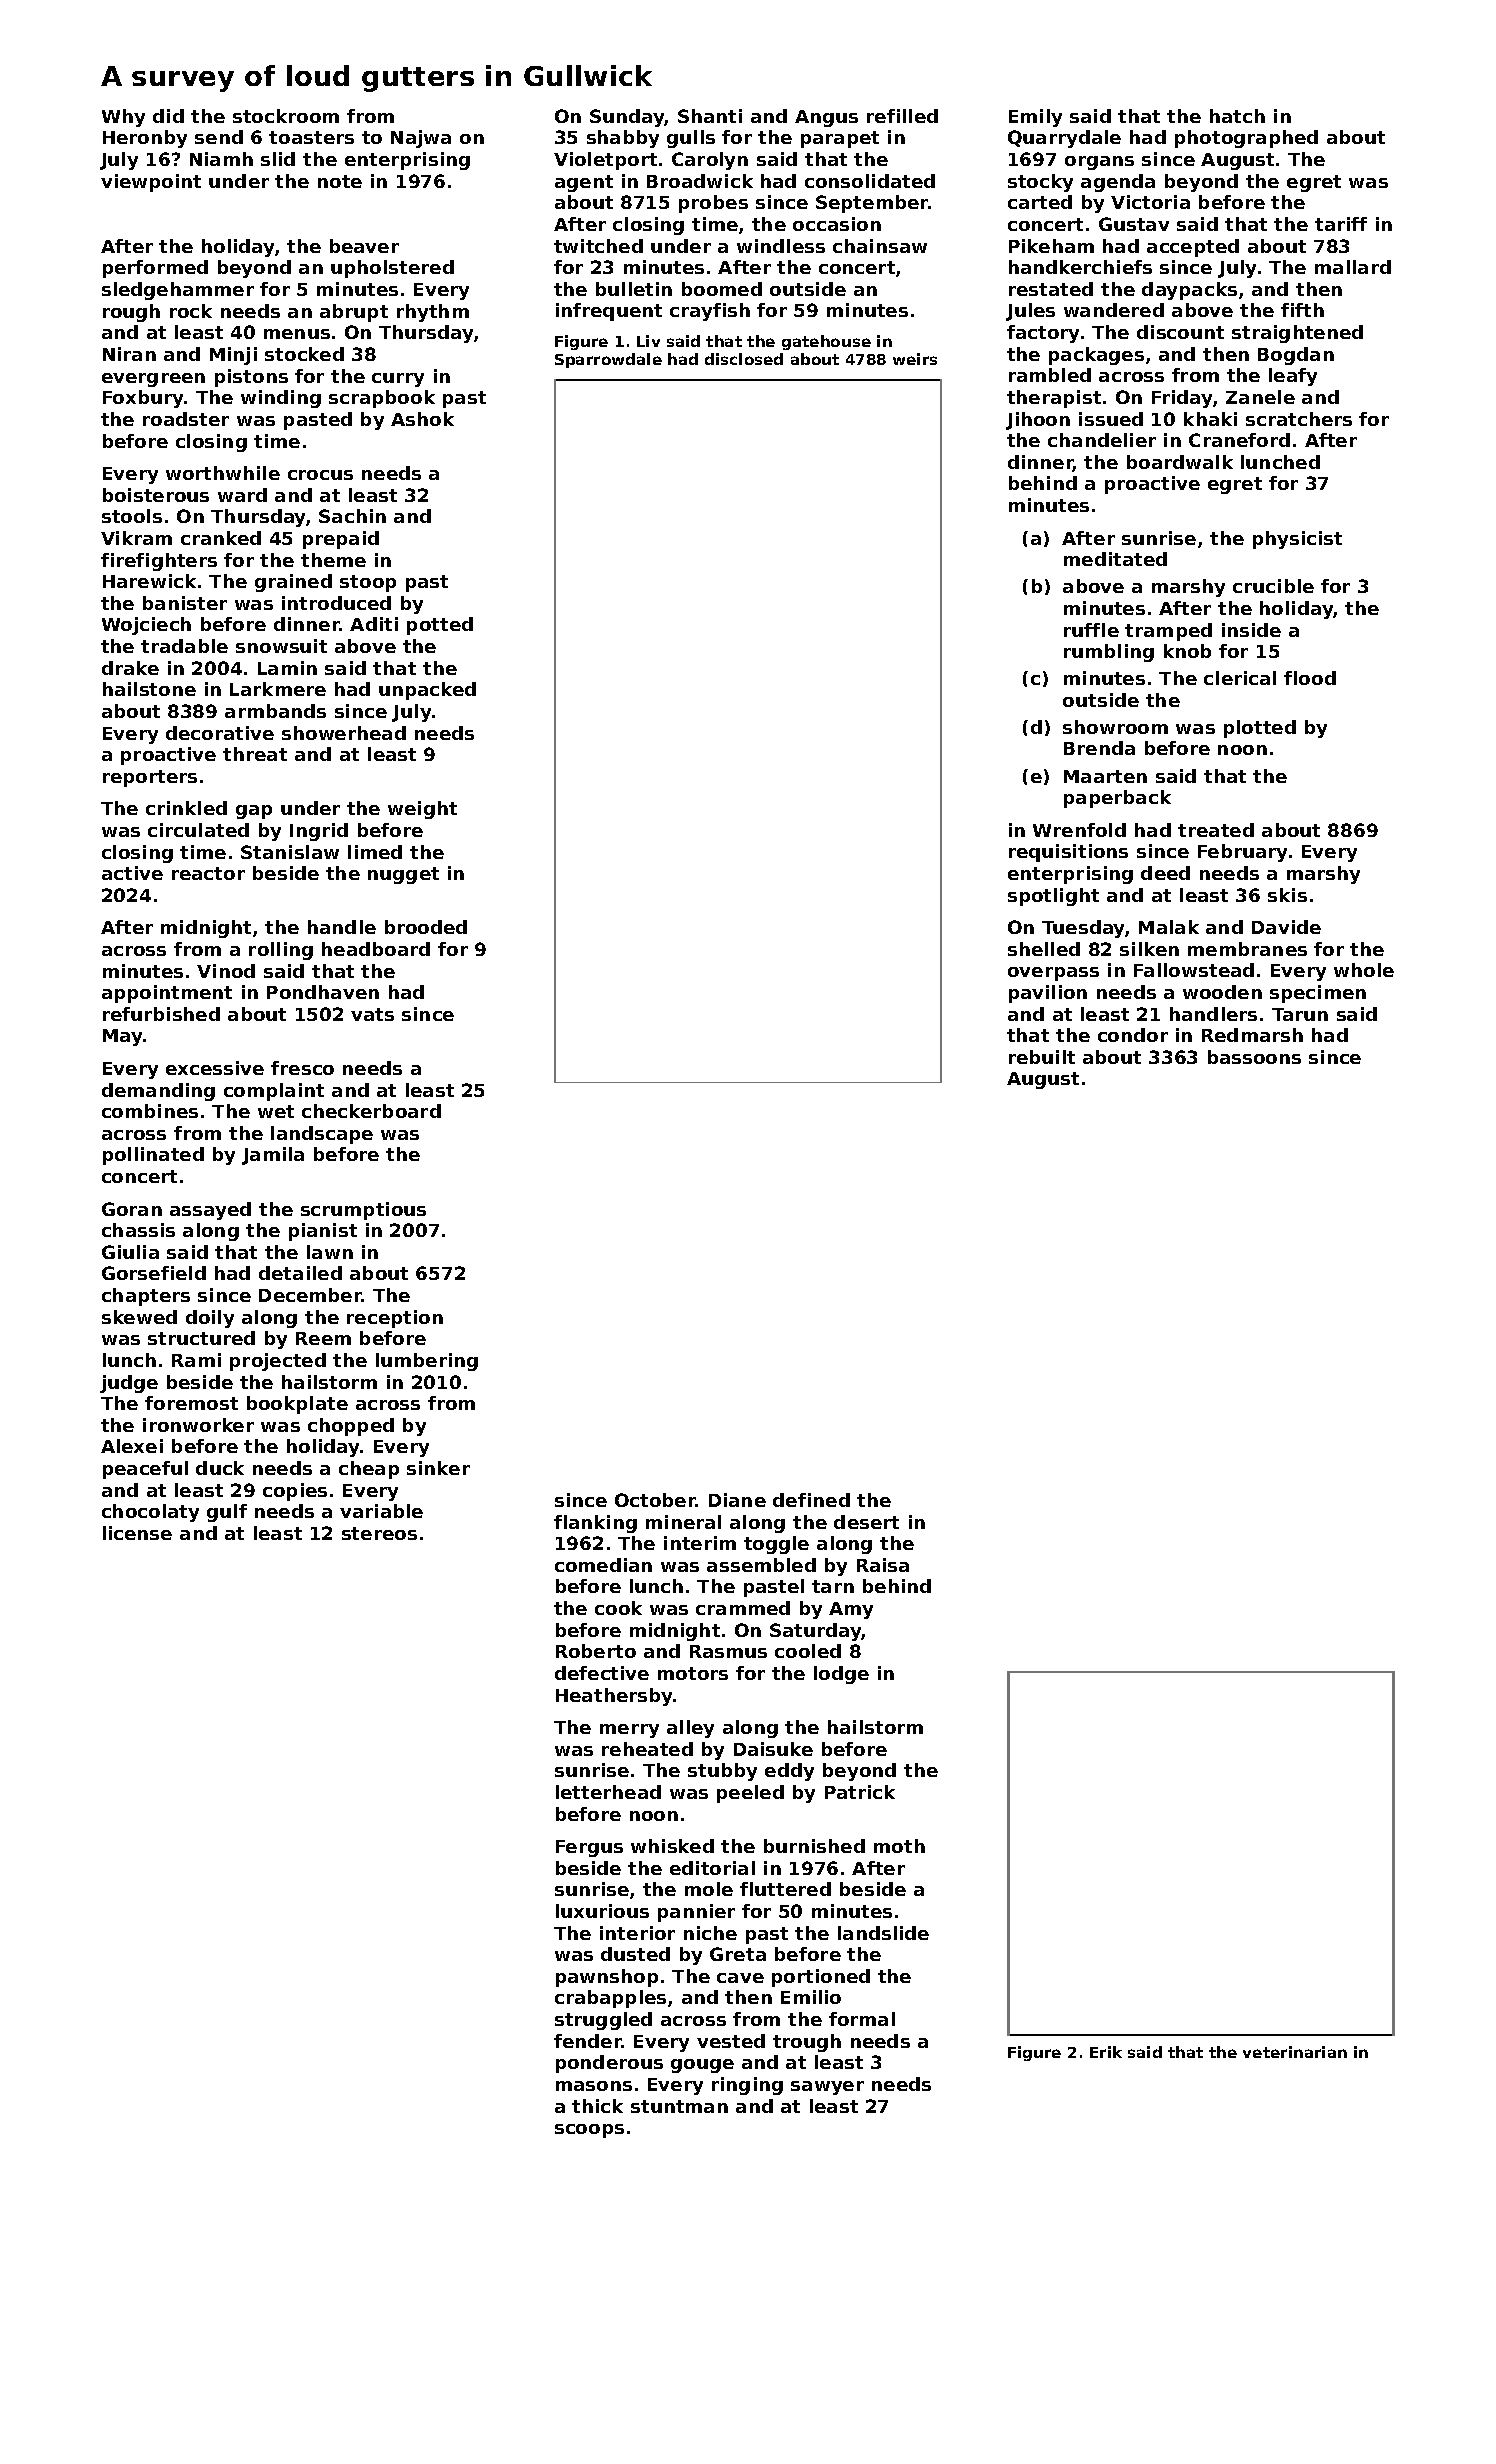 This screenshot has width=1496, height=2464. Describe the element at coordinates (602, 1911) in the screenshot. I see `luxurious` at that location.
